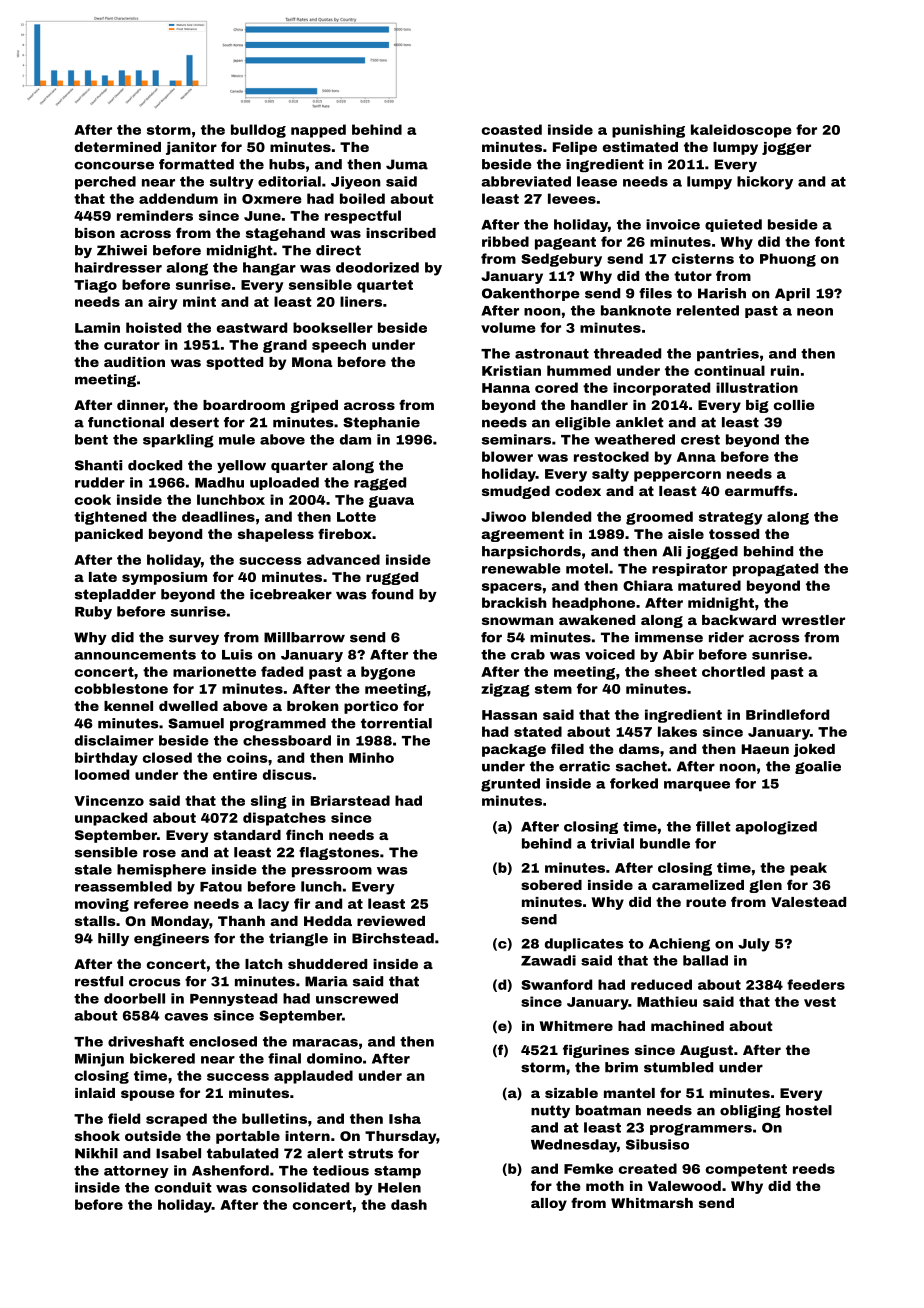 Image resolution: width=924 pixels, height=1308 pixels. Describe the element at coordinates (698, 885) in the screenshot. I see `caramelized` at that location.
